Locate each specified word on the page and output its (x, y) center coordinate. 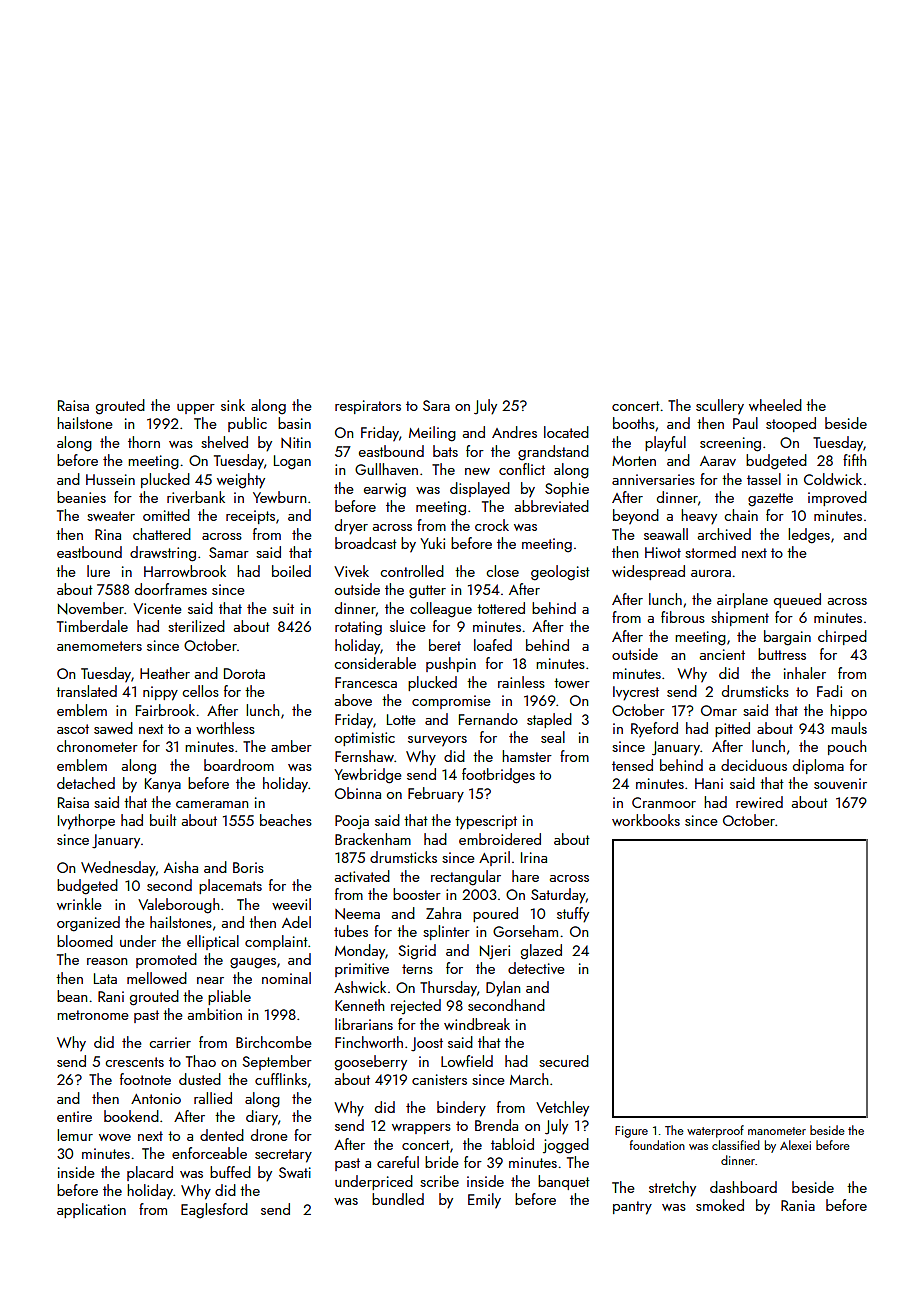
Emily (484, 1201)
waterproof (715, 1131)
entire (74, 1116)
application (91, 1210)
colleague (441, 610)
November (91, 608)
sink (233, 405)
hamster (527, 756)
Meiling (432, 434)
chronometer (97, 746)
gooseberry (371, 1063)
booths (634, 423)
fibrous (683, 617)
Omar (719, 710)
